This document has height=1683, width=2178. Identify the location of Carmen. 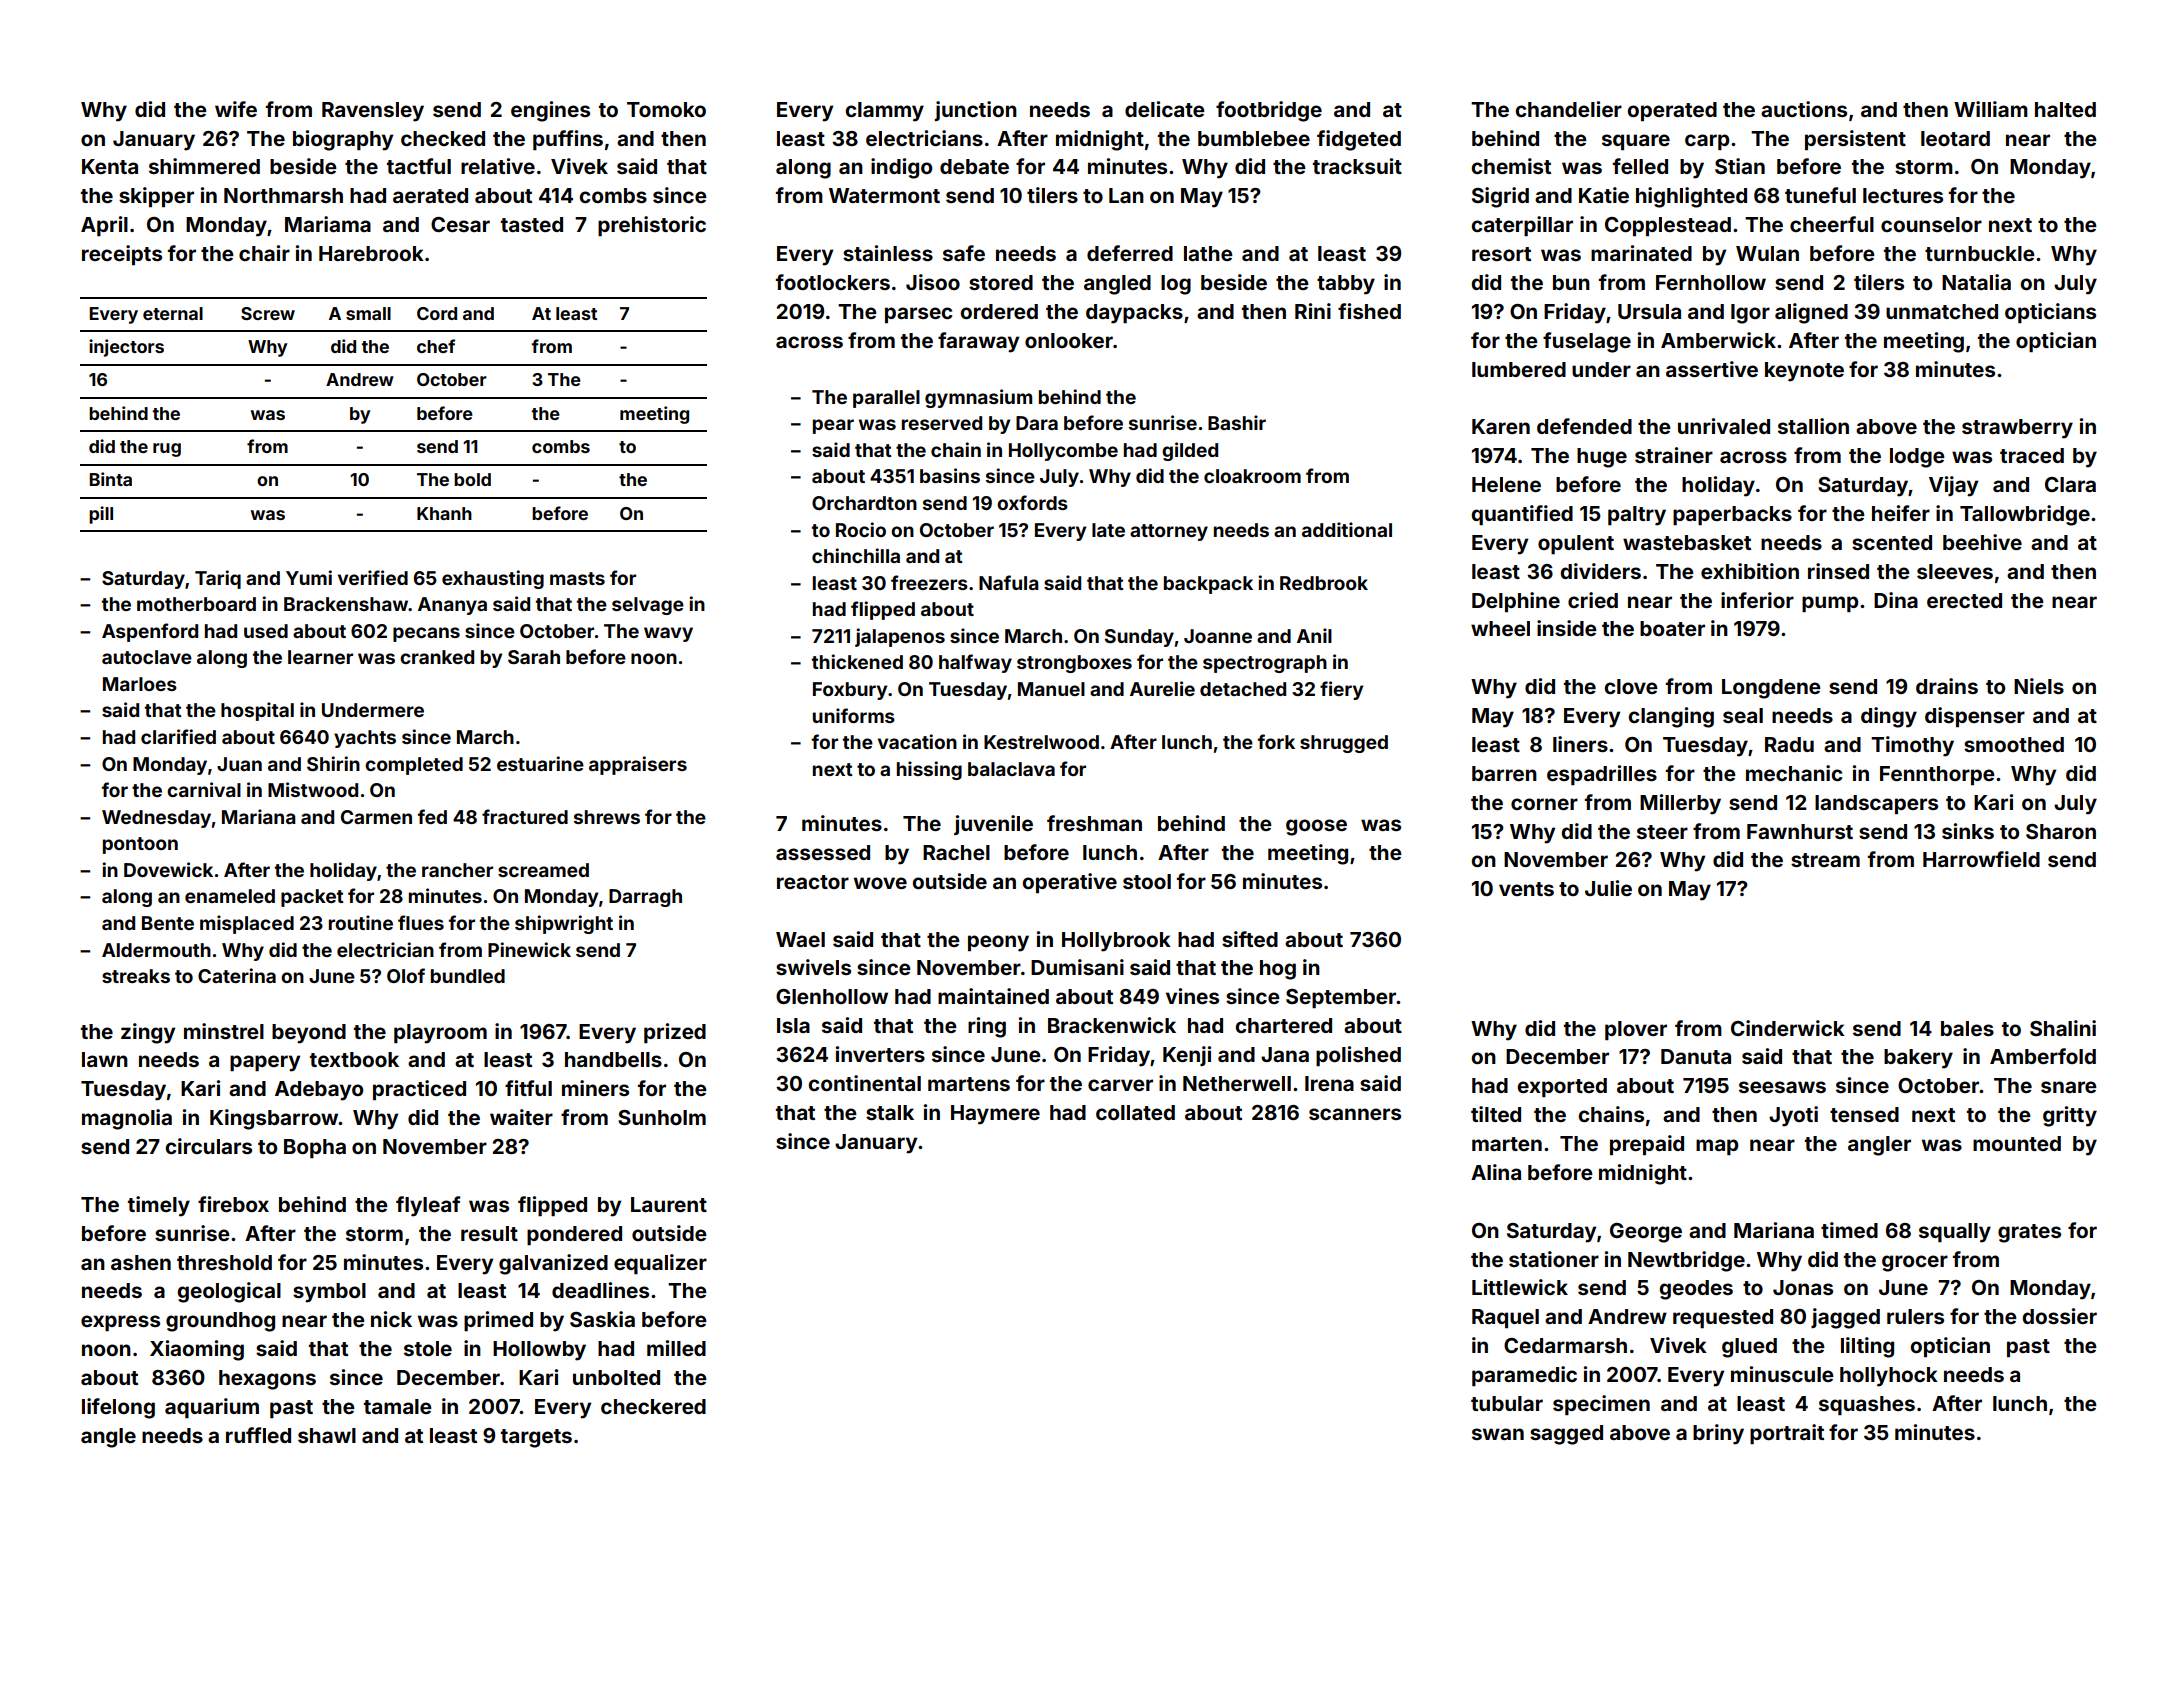
(376, 817).
